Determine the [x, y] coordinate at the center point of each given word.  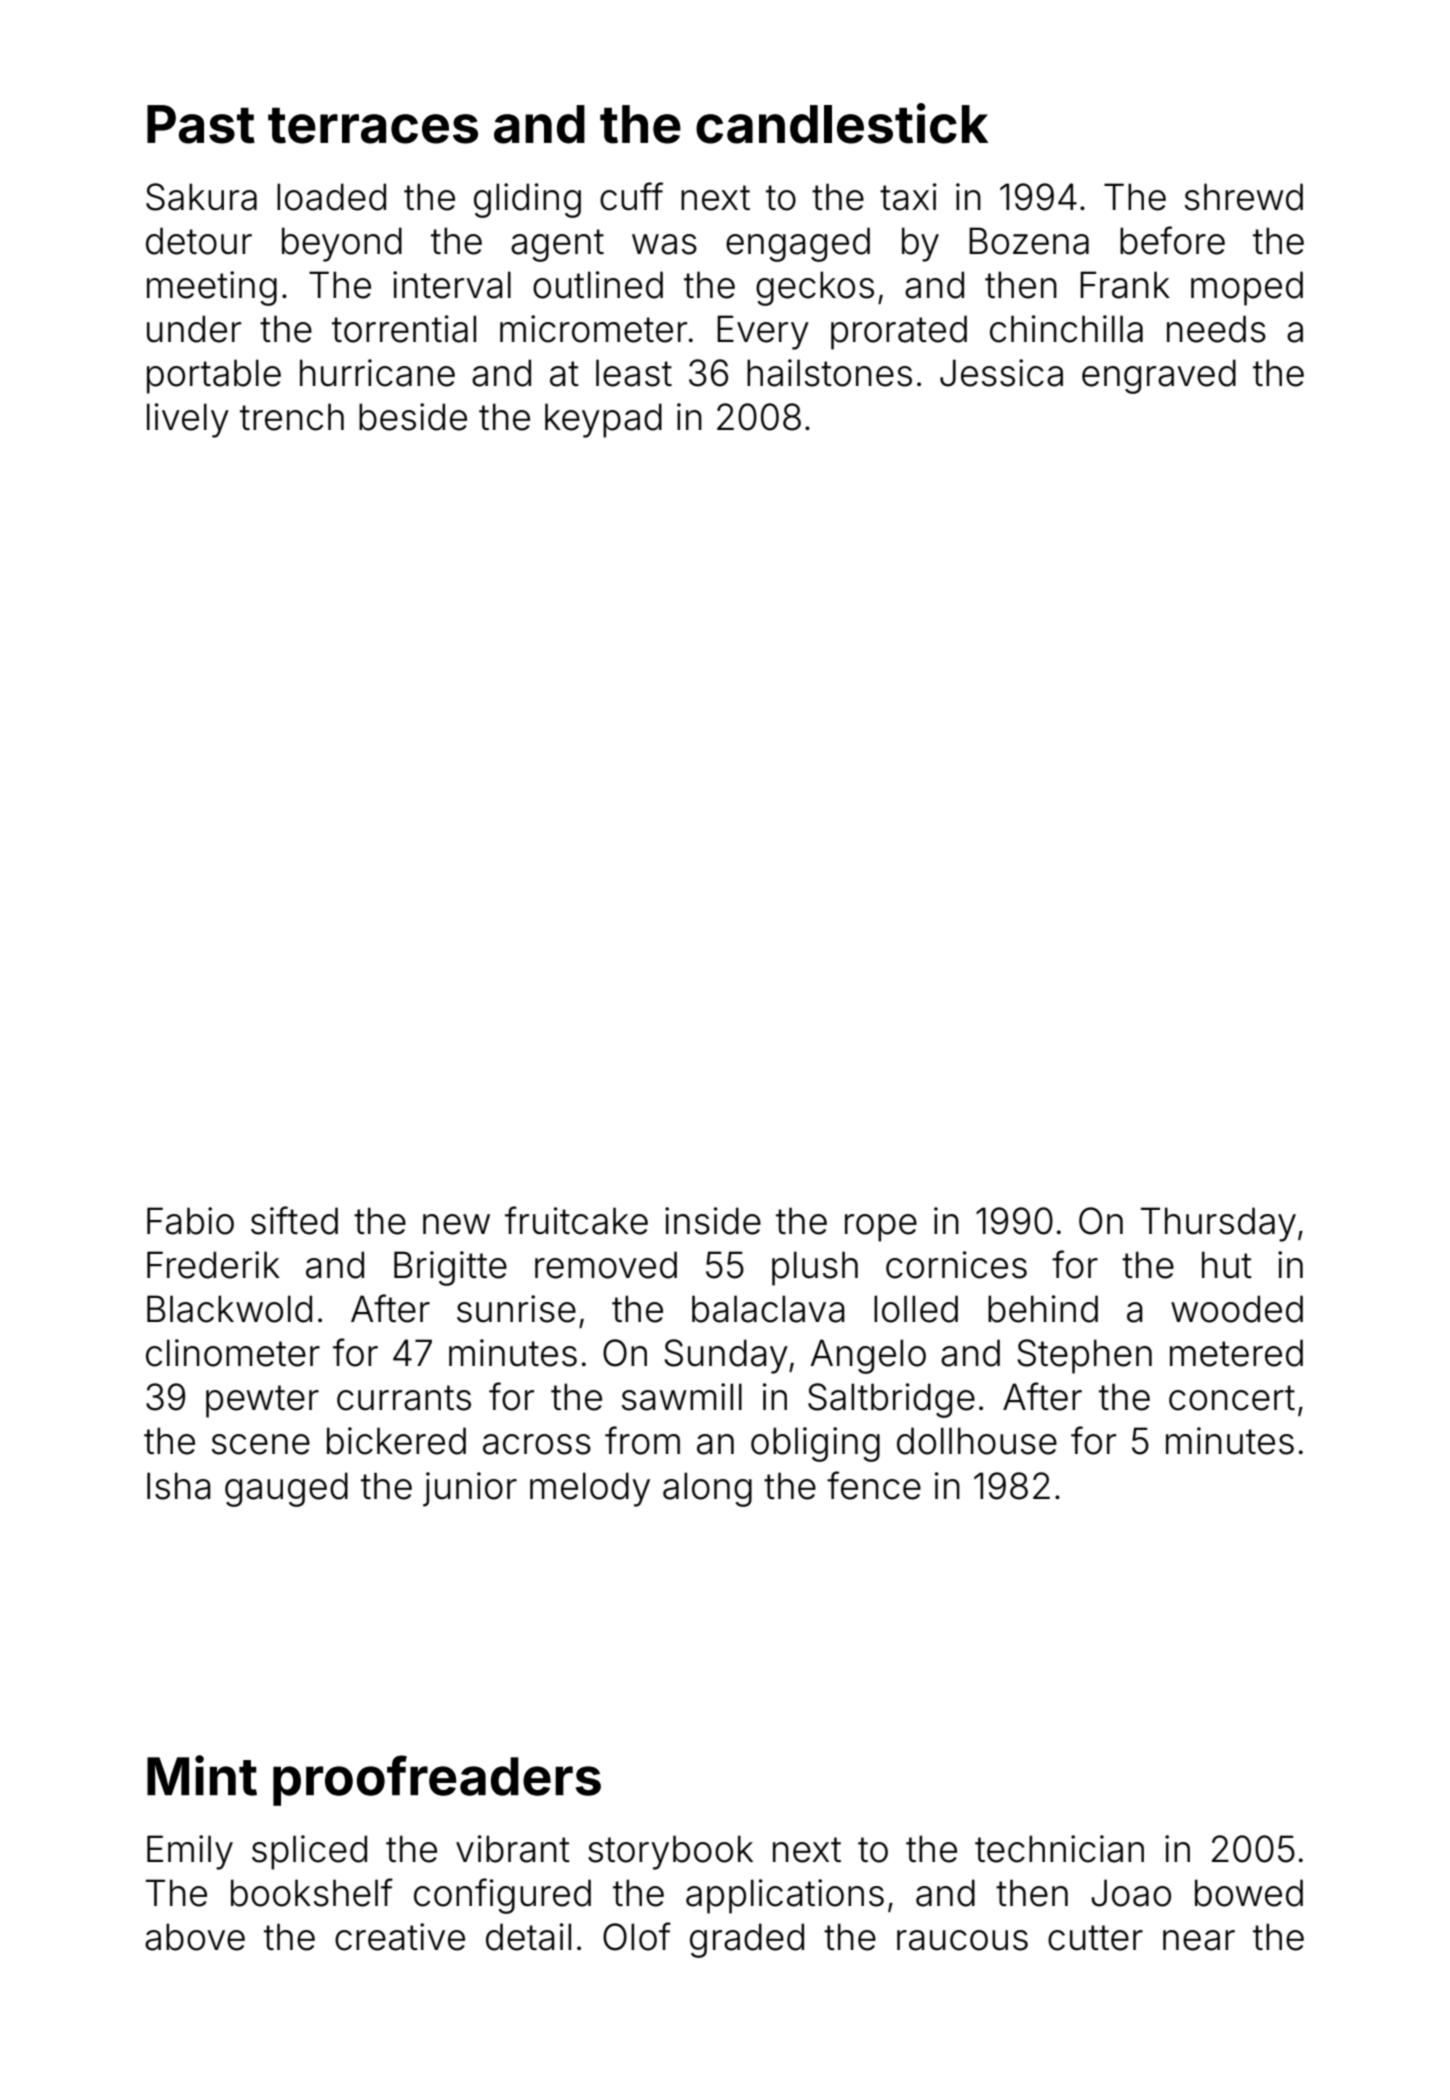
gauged [286, 1489]
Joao [1131, 1893]
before [1172, 240]
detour [199, 241]
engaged [798, 244]
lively [188, 420]
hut [1227, 1265]
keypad [603, 420]
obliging [815, 1444]
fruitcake [576, 1220]
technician [1059, 1849]
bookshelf [312, 1892]
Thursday [1218, 1224]
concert [1232, 1398]
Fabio [190, 1221]
